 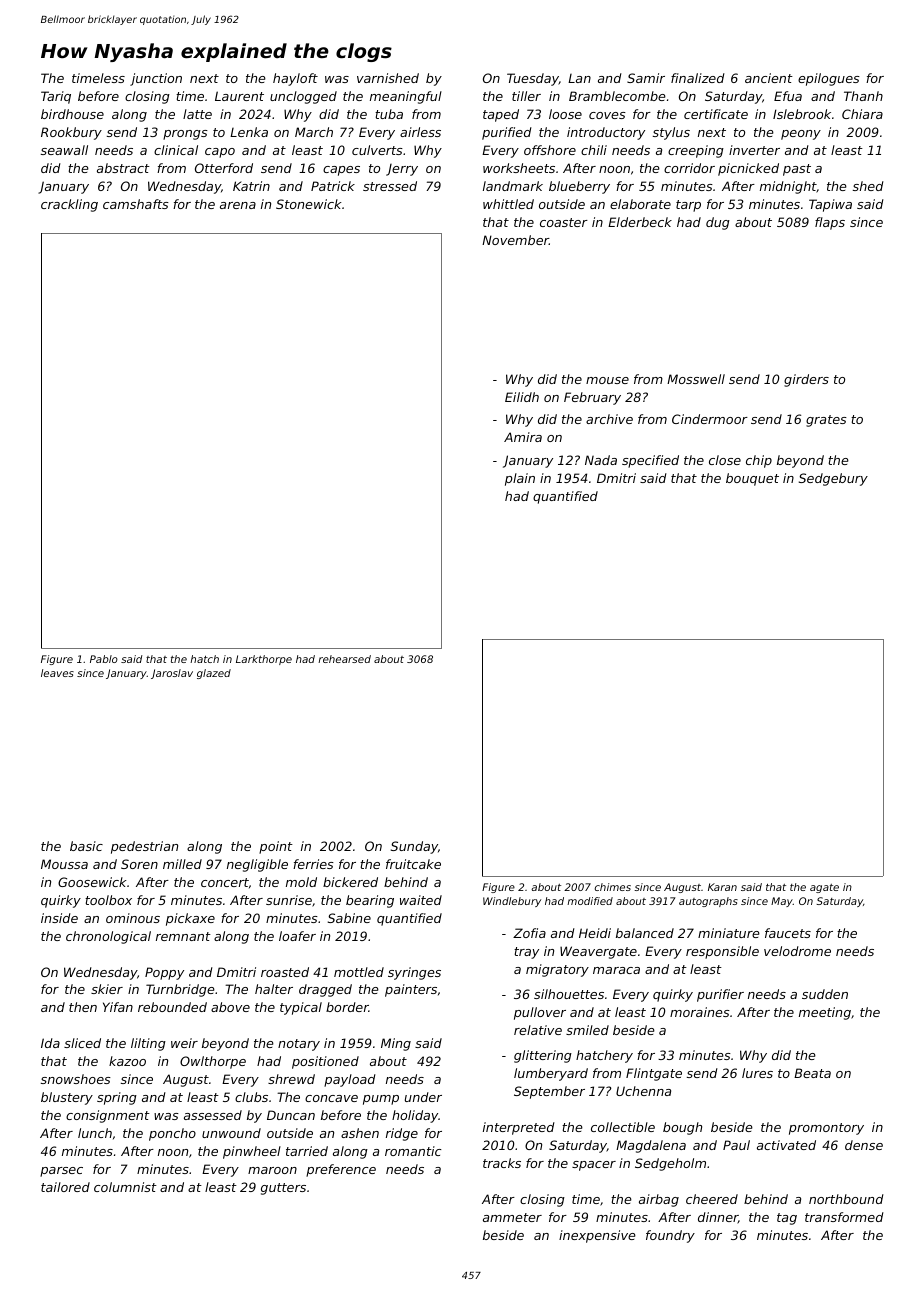 I want to click on Eilidh, so click(x=522, y=397).
